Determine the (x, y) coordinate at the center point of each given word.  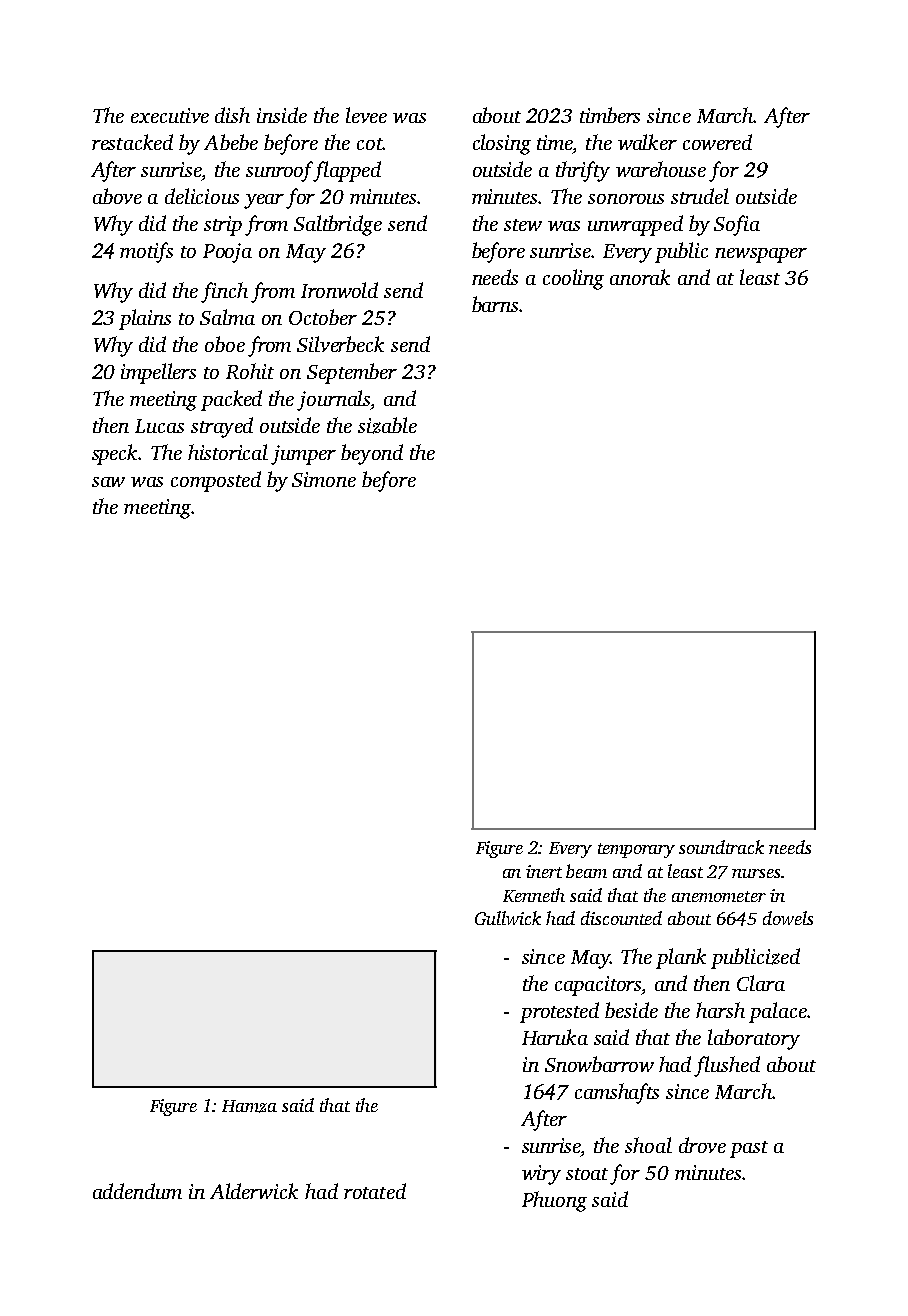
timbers (610, 115)
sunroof (280, 171)
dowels (788, 918)
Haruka (555, 1037)
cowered (717, 142)
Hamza (249, 1106)
